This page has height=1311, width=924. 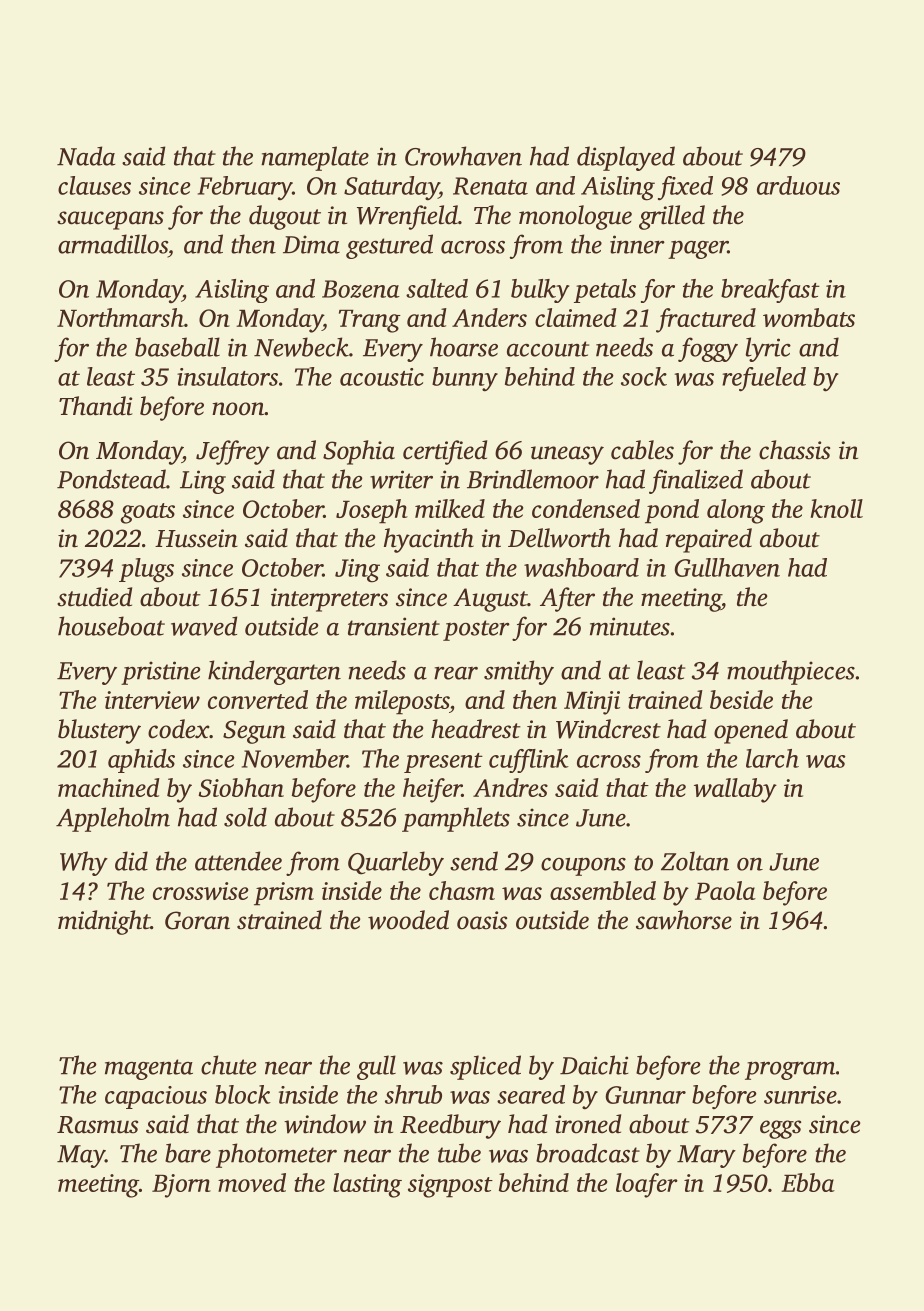 What do you see at coordinates (583, 866) in the page?
I see `coupons` at bounding box center [583, 866].
